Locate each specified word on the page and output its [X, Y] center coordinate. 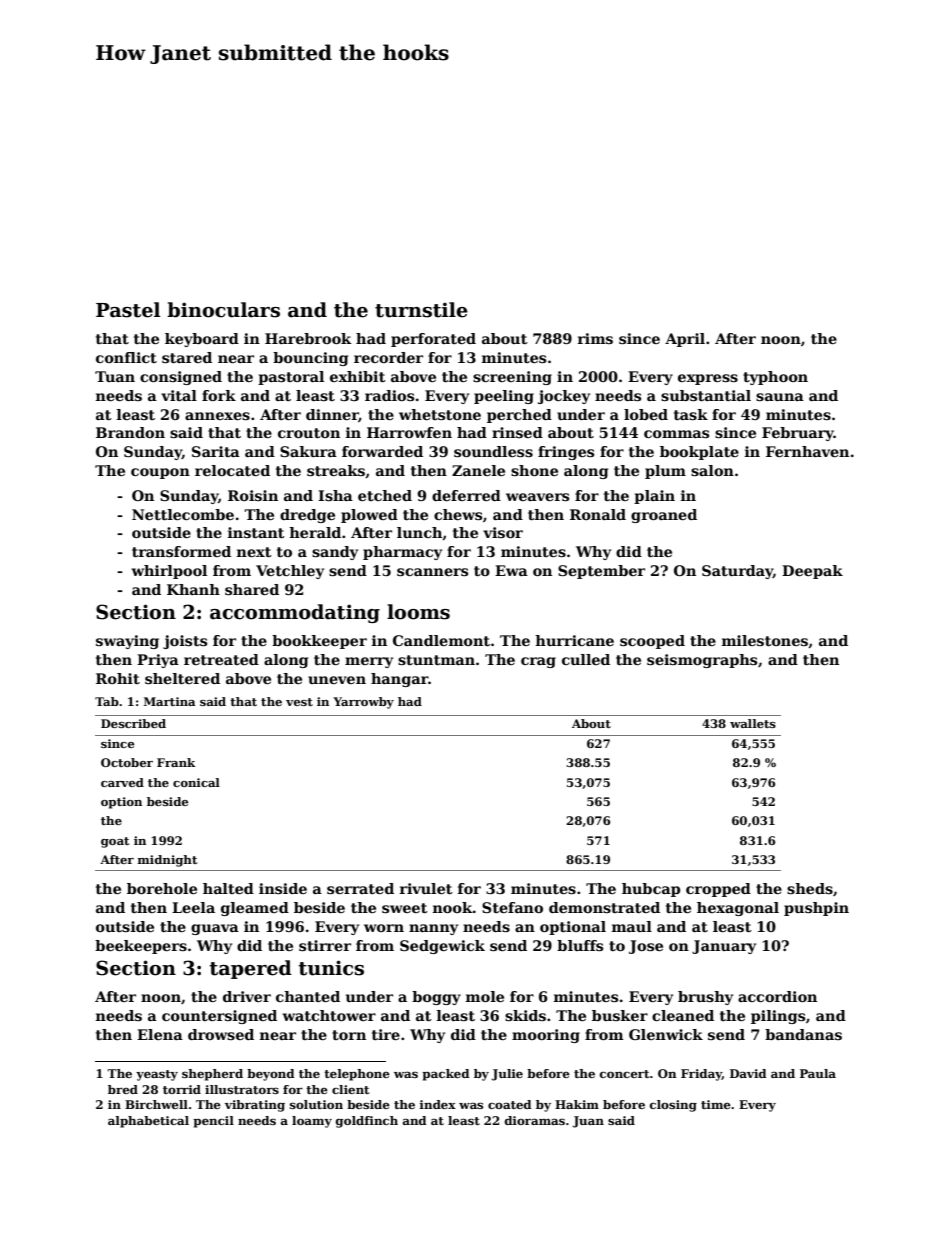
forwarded [382, 451]
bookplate [699, 453]
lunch [420, 533]
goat [115, 842]
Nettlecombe [183, 514]
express [708, 379]
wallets [753, 723]
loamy [312, 1122]
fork [219, 395]
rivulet [426, 888]
